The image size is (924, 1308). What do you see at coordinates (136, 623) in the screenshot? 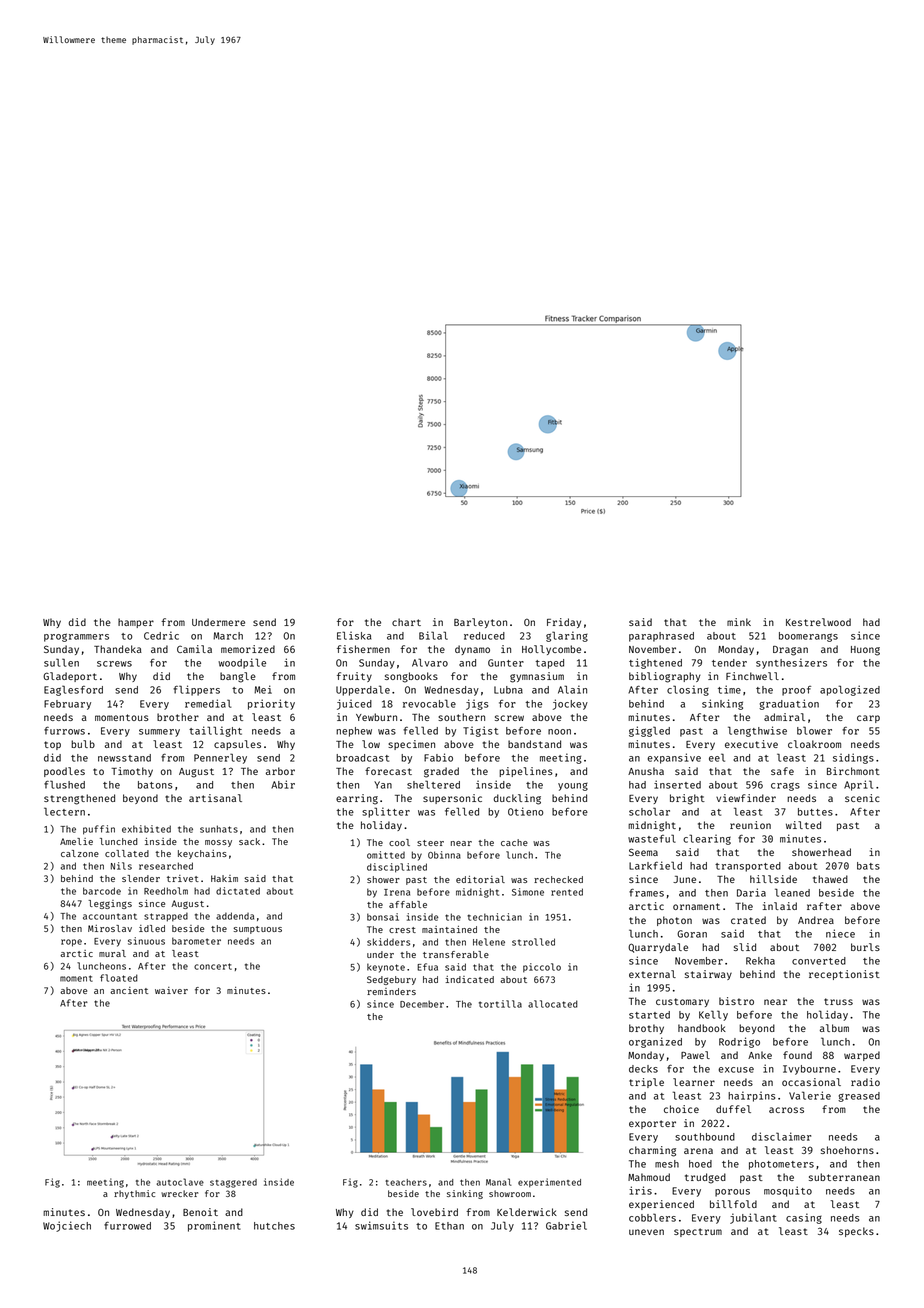
I see `hamper` at bounding box center [136, 623].
